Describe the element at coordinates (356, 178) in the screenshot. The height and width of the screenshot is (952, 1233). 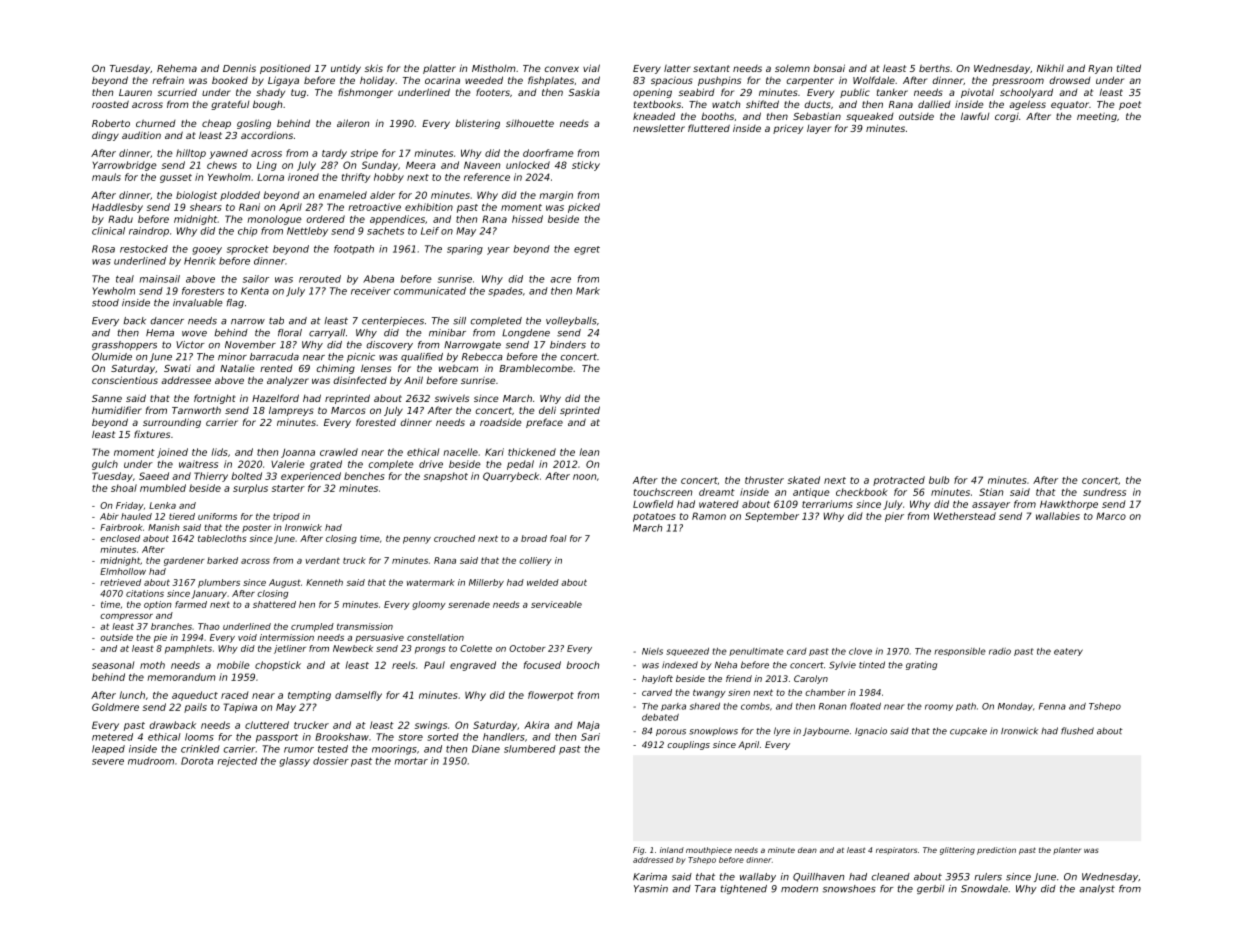
I see `thrifty` at that location.
